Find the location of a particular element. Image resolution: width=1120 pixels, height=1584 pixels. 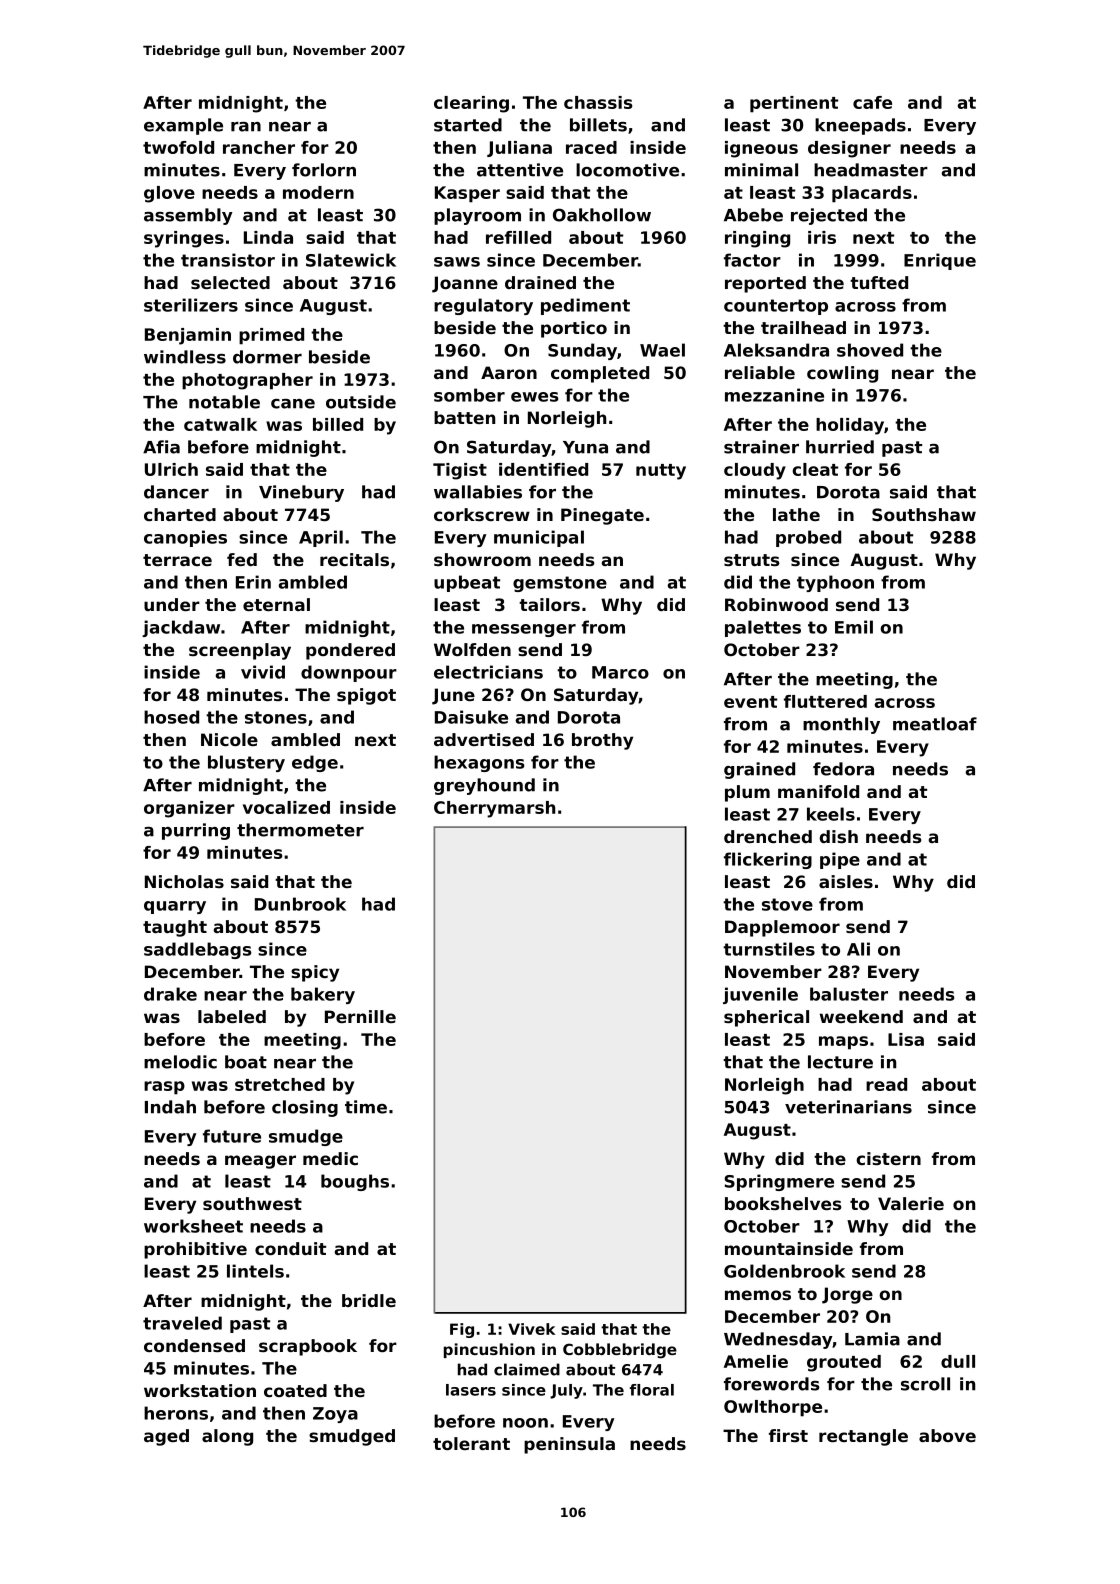

organizer is located at coordinates (189, 809).
